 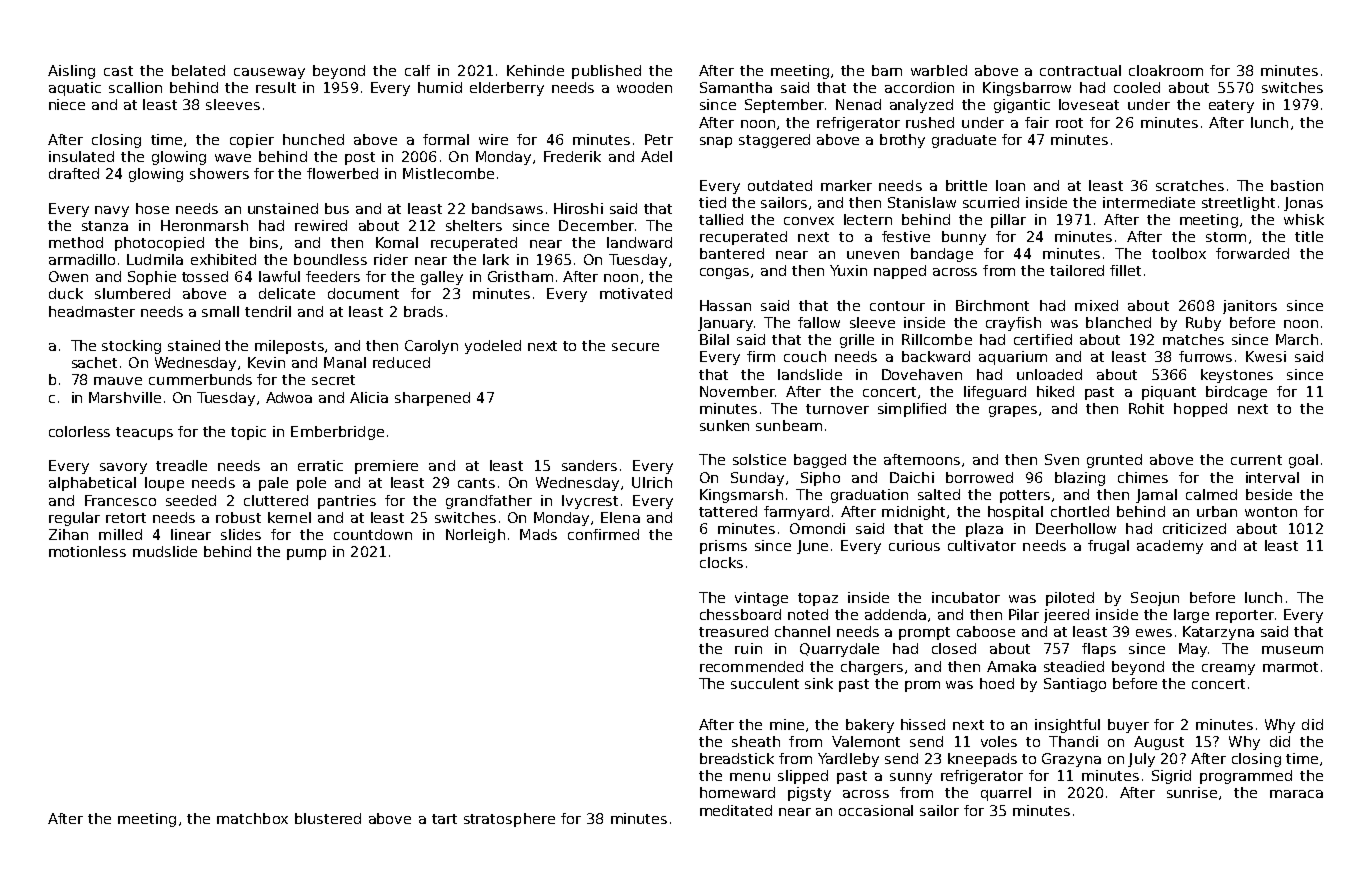 I want to click on mixed, so click(x=1096, y=305).
